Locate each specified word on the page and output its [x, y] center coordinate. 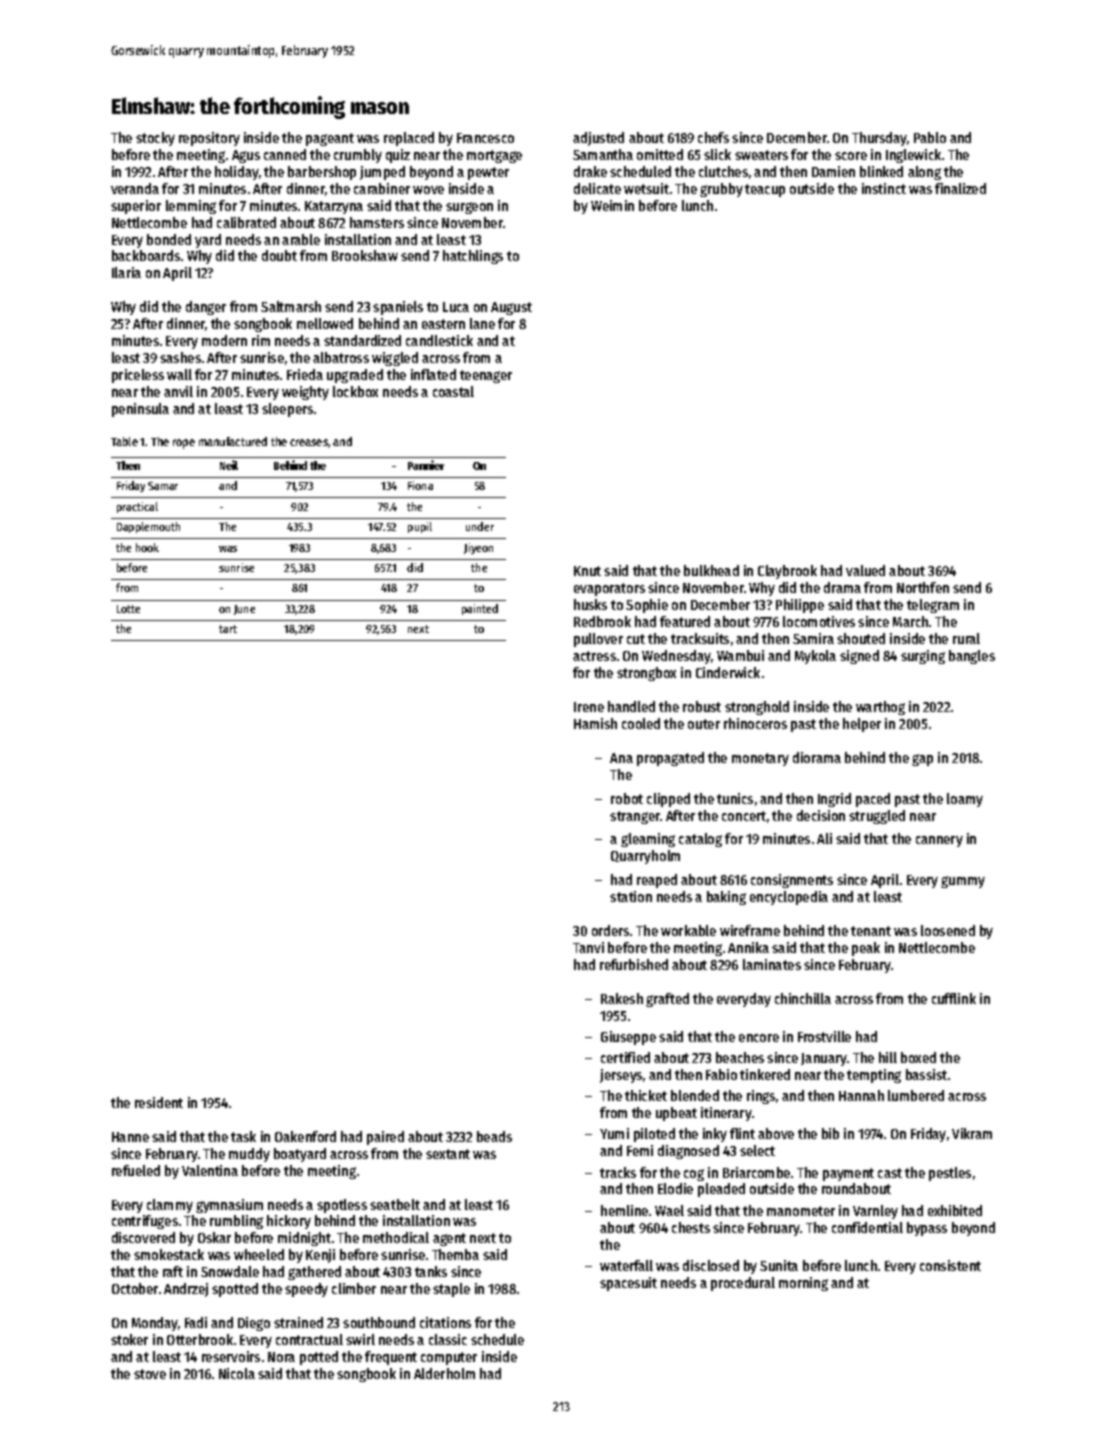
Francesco [485, 138]
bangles [972, 657]
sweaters [761, 155]
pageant [330, 139]
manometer [801, 1211]
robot [627, 798]
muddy [249, 1155]
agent [449, 1239]
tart [228, 629]
